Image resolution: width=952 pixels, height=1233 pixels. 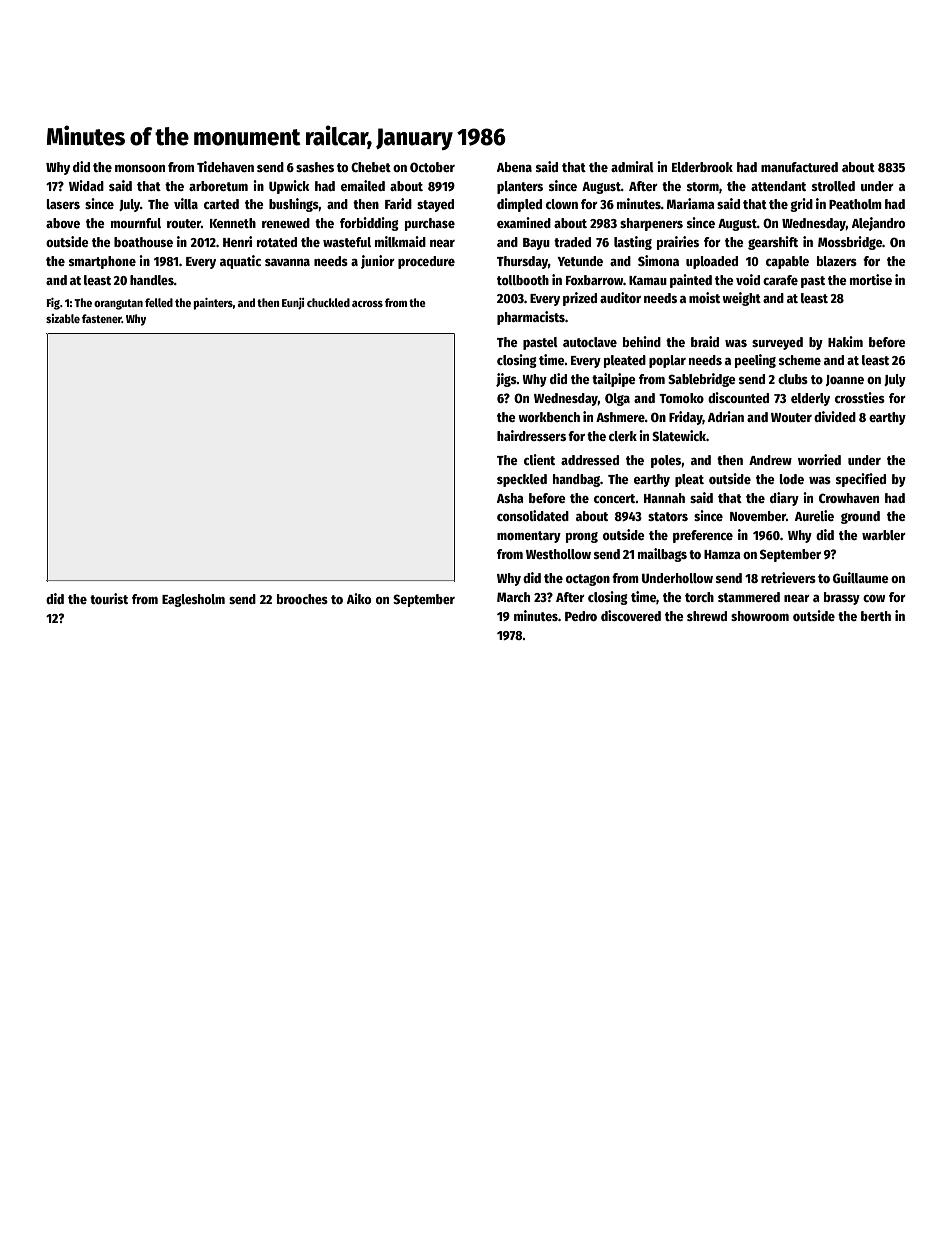 I want to click on November, so click(x=758, y=516).
